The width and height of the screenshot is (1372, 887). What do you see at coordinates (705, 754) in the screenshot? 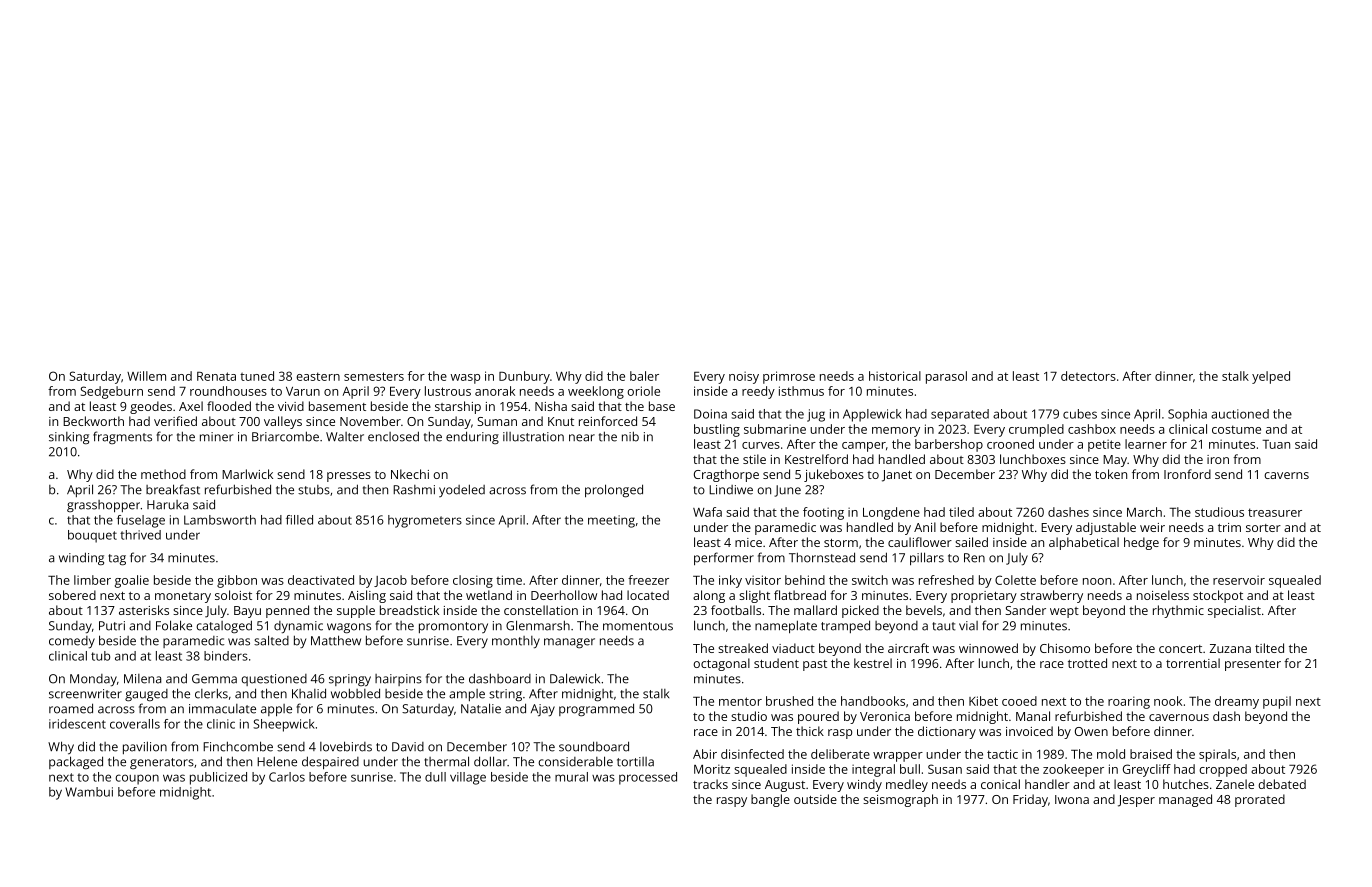
I see `Abir` at bounding box center [705, 754].
